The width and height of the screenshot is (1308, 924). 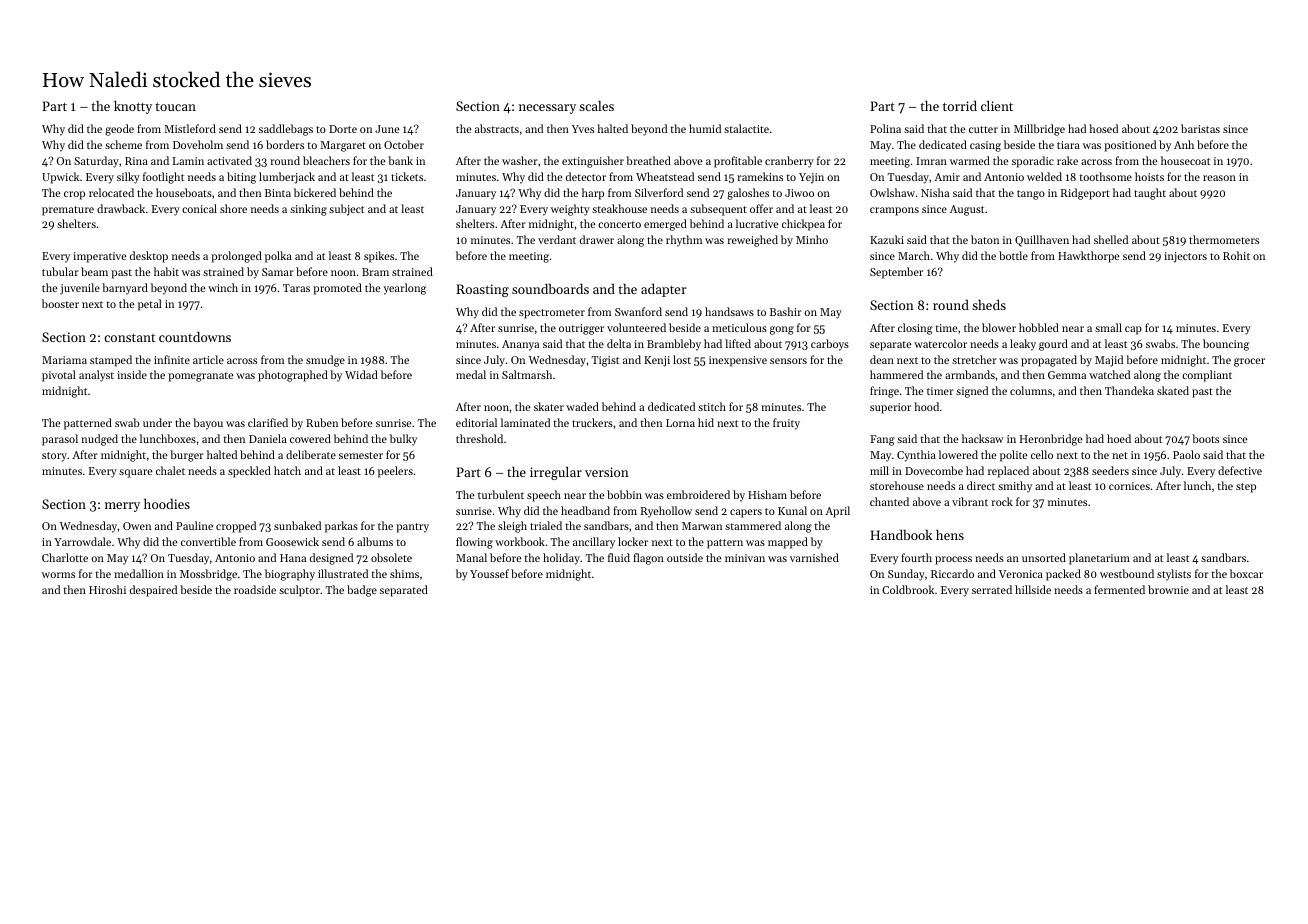 What do you see at coordinates (136, 473) in the screenshot?
I see `square` at bounding box center [136, 473].
